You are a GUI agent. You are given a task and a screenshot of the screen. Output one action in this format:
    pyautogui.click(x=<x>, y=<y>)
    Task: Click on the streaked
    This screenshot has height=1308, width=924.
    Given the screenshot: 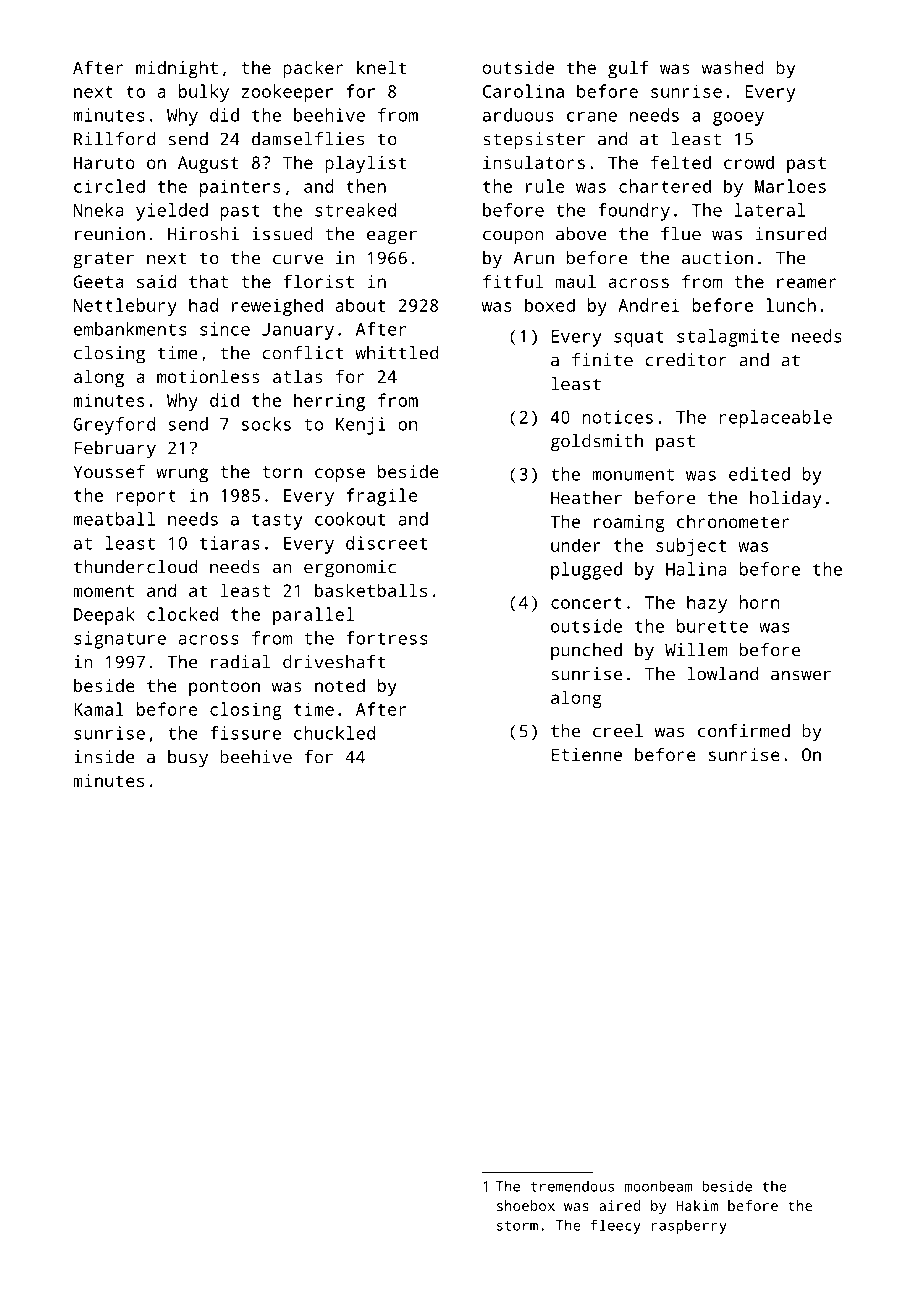 What is the action you would take?
    pyautogui.click(x=355, y=210)
